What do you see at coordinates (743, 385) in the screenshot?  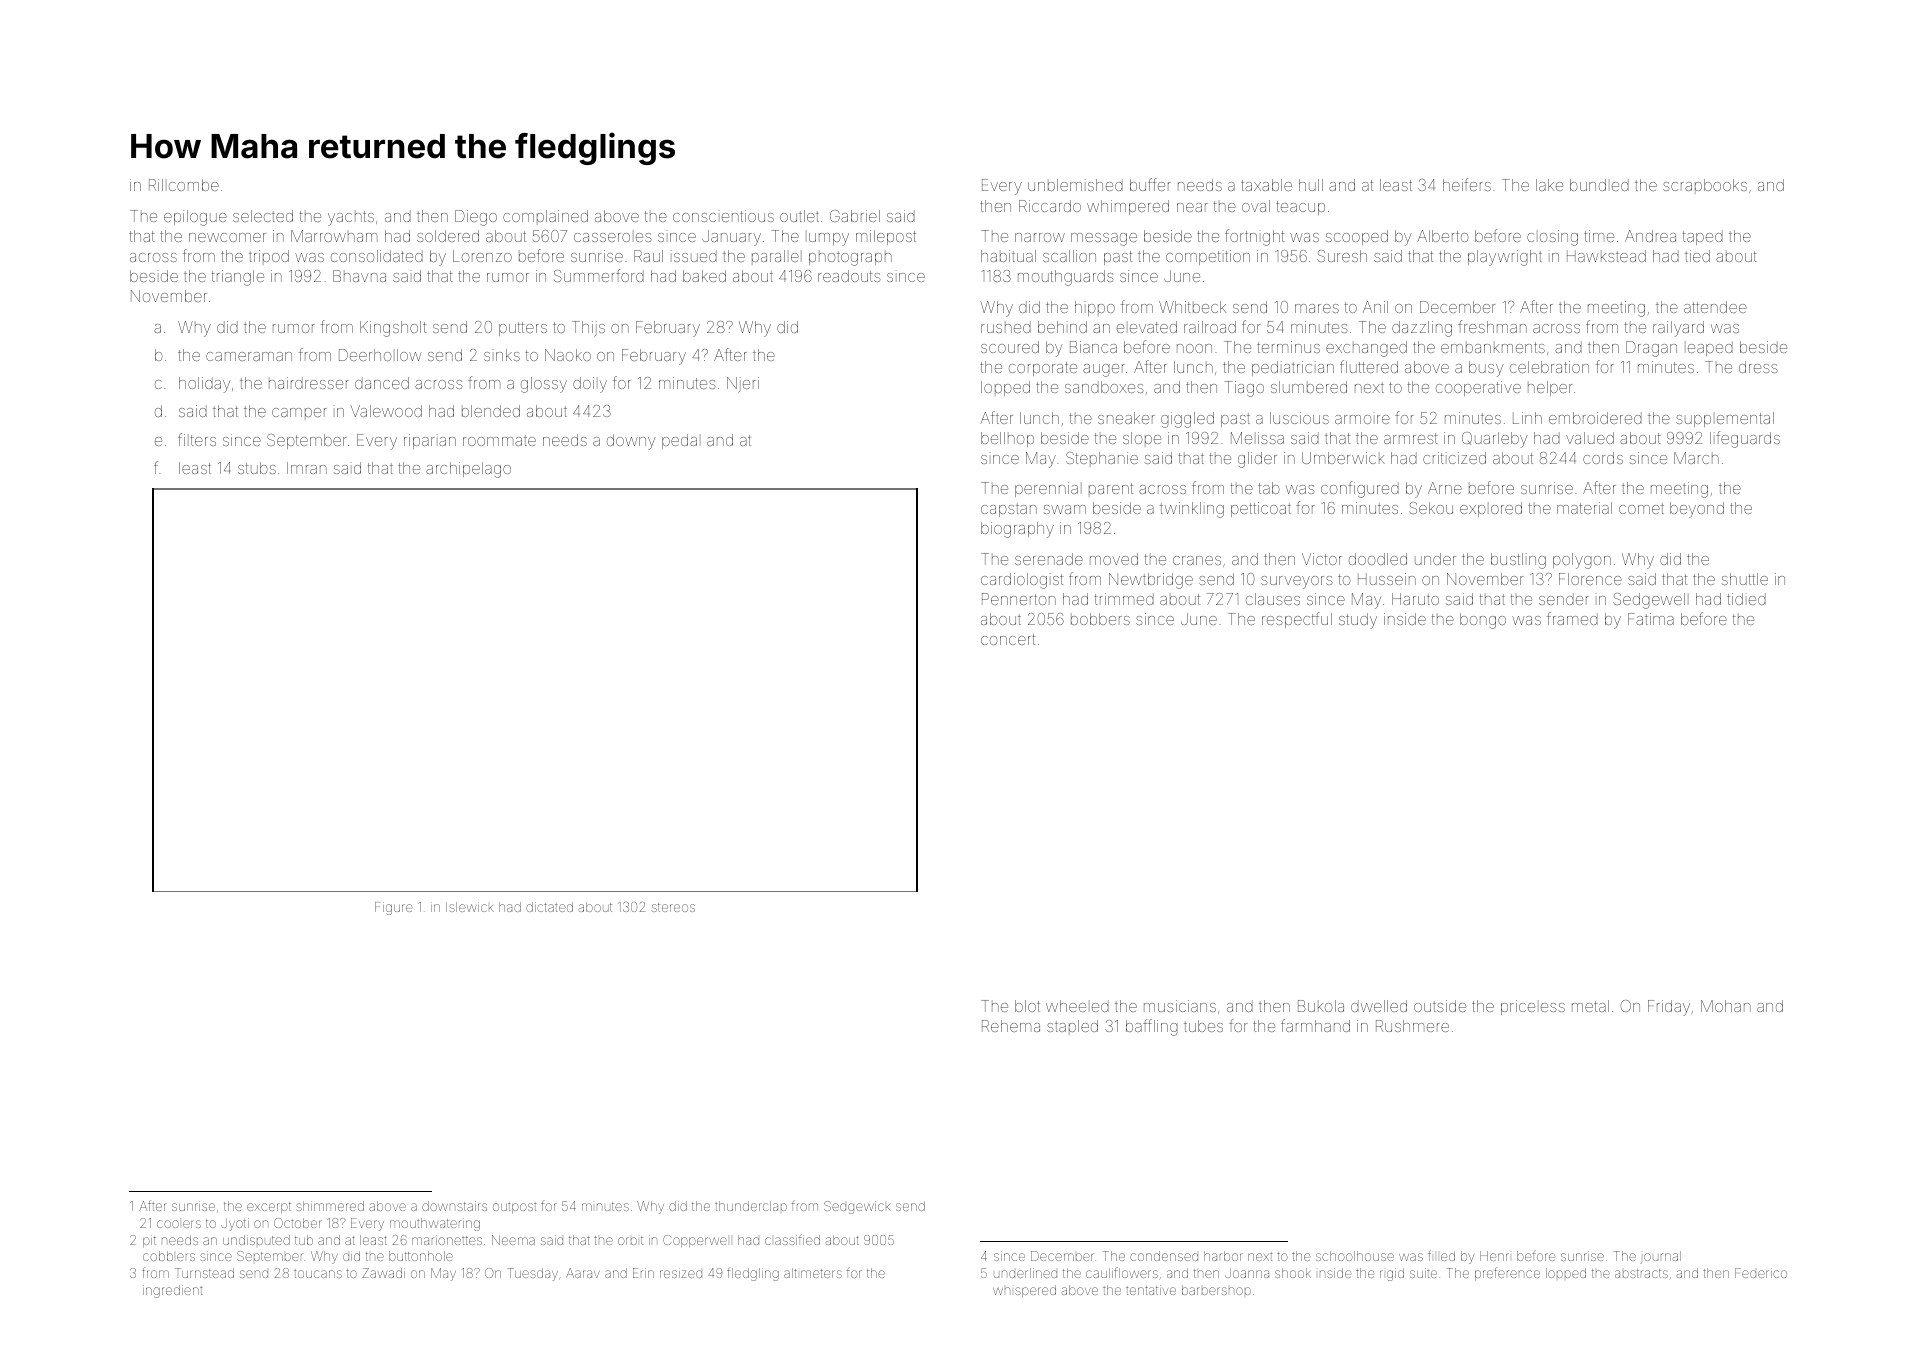 I see `Njeri` at bounding box center [743, 385].
